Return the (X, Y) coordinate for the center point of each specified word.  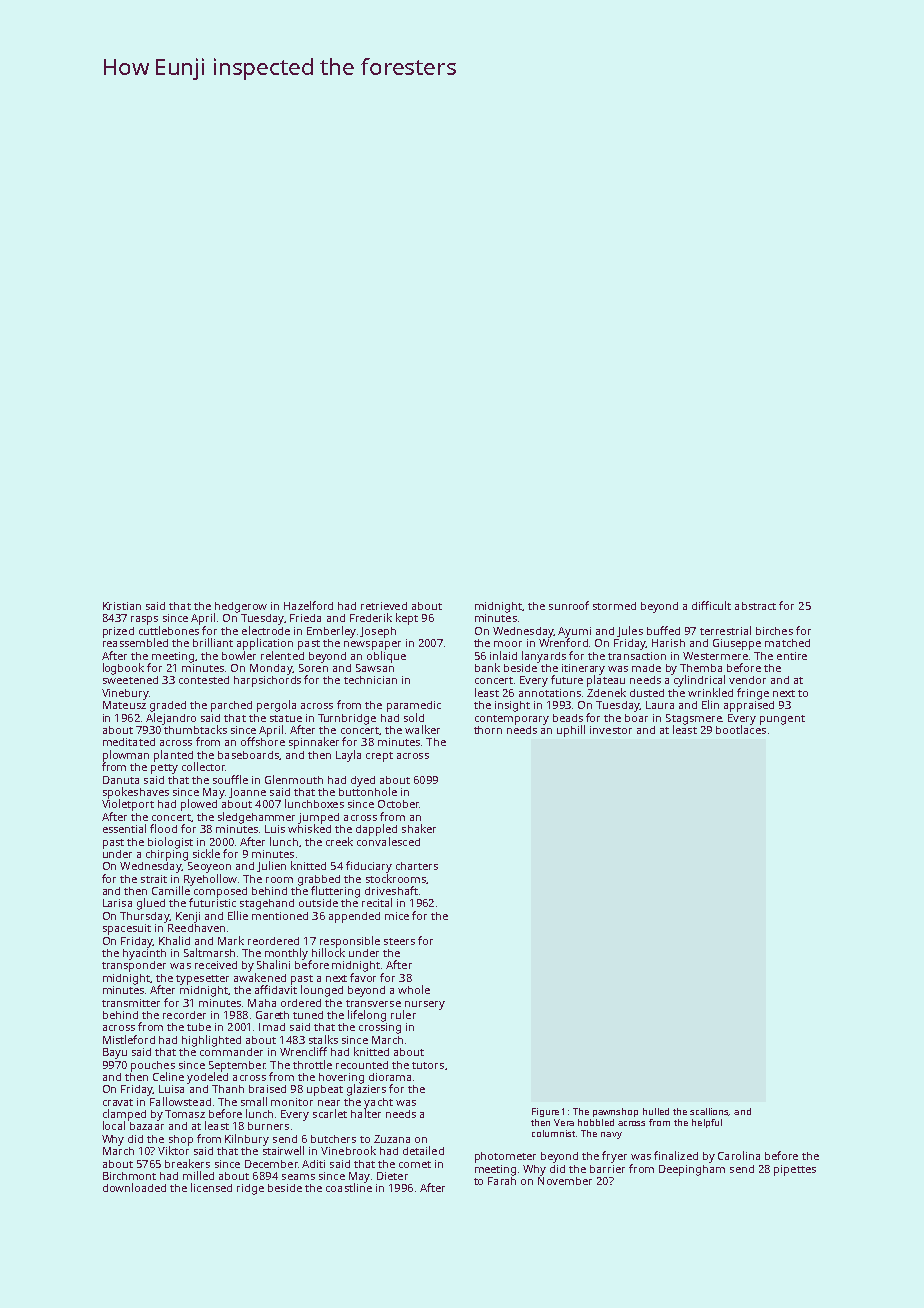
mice (397, 916)
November (565, 1181)
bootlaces (741, 729)
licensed (211, 1187)
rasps (144, 620)
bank (487, 667)
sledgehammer (256, 818)
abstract (755, 606)
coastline (349, 1187)
